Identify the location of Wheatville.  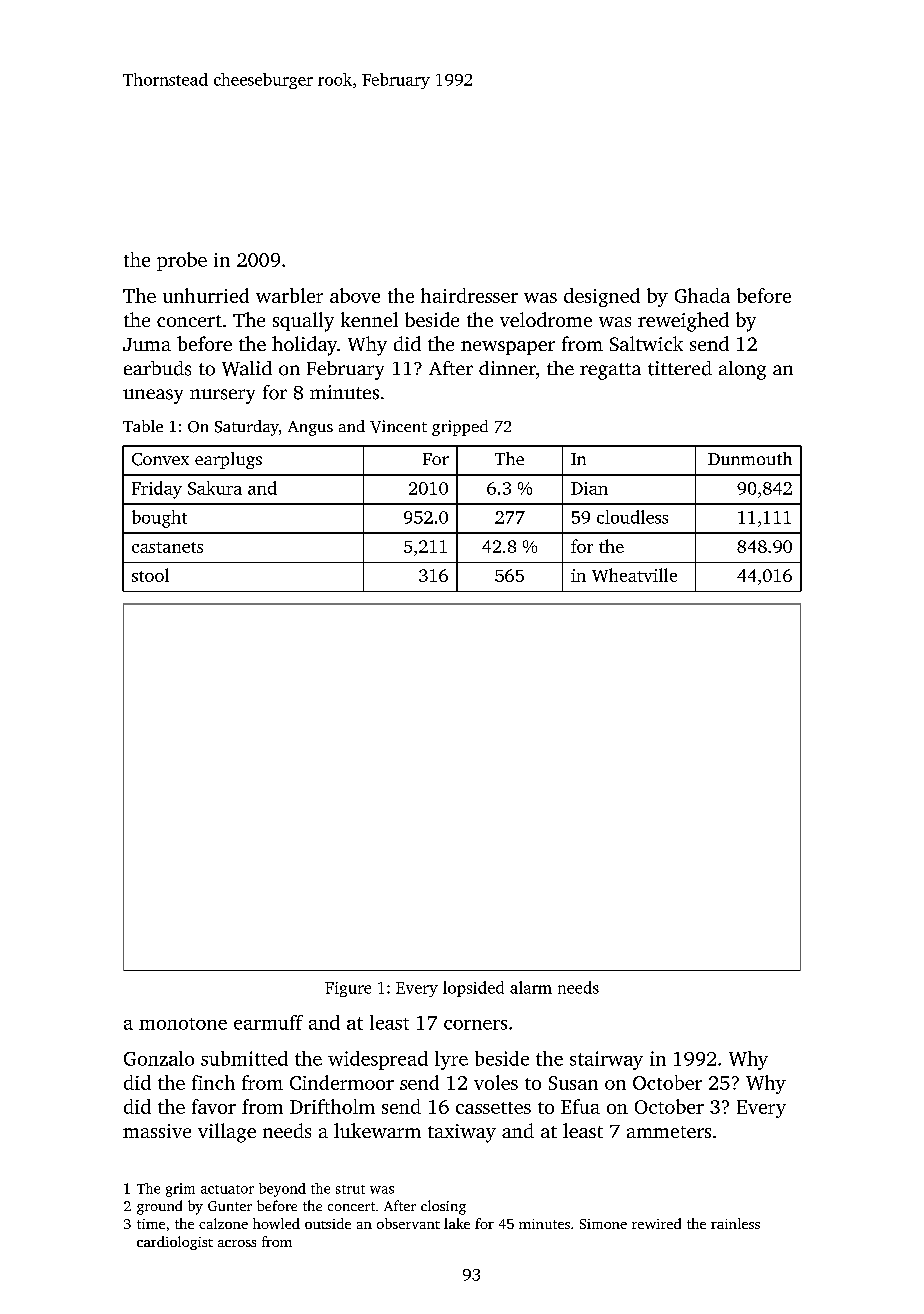
(634, 575).
